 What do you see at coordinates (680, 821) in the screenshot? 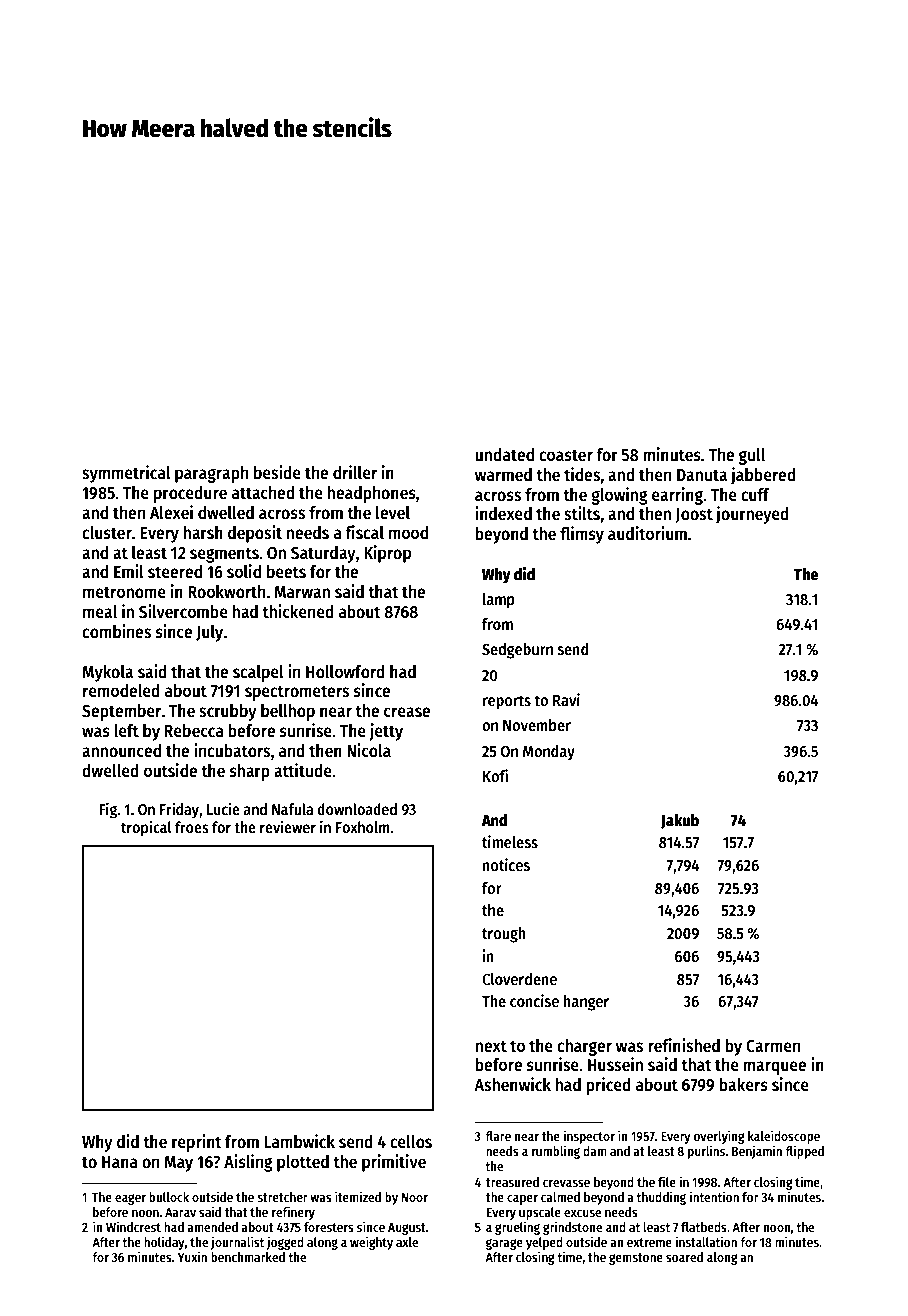
I see `Jakub` at bounding box center [680, 821].
